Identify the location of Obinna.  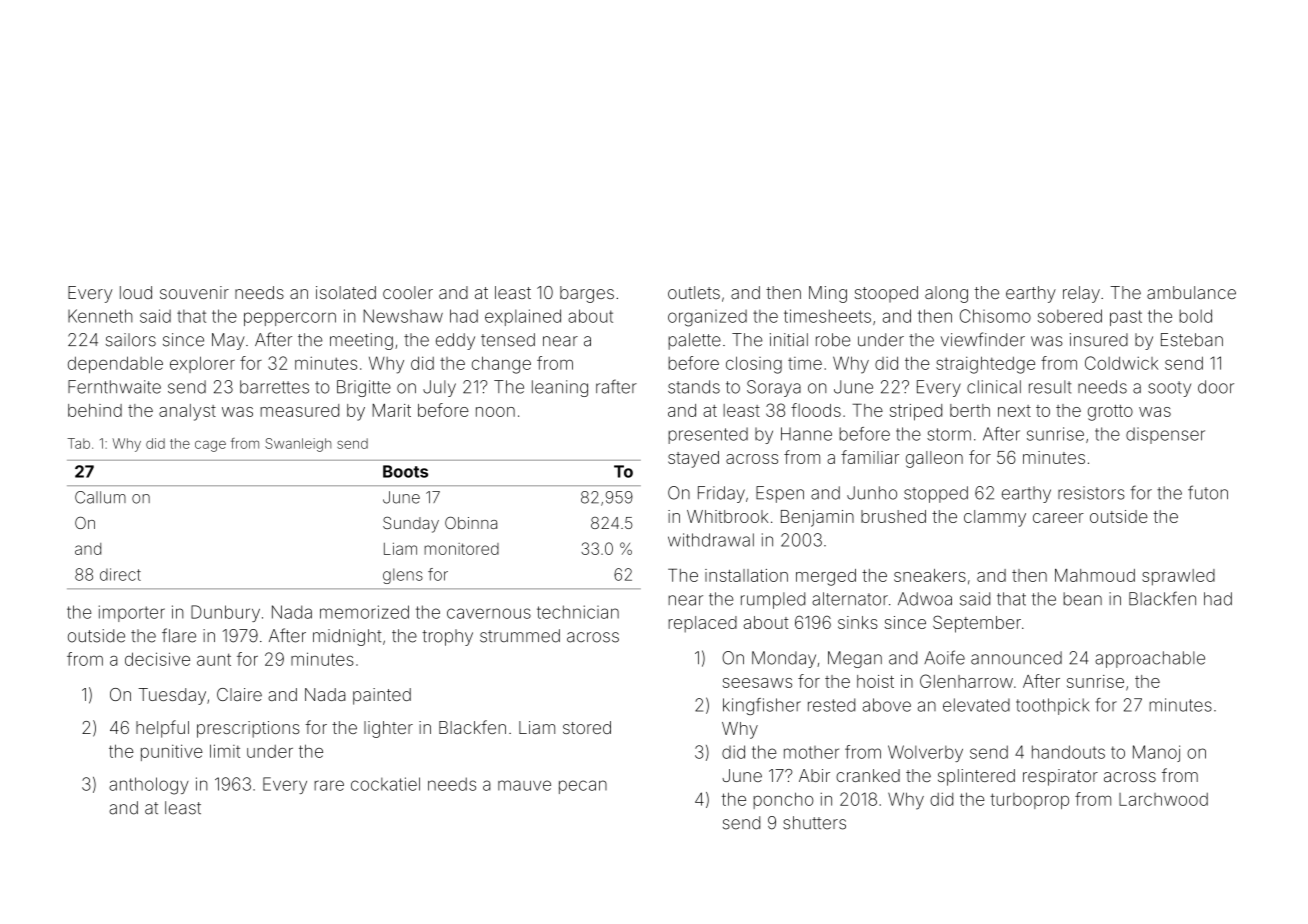
(471, 523).
